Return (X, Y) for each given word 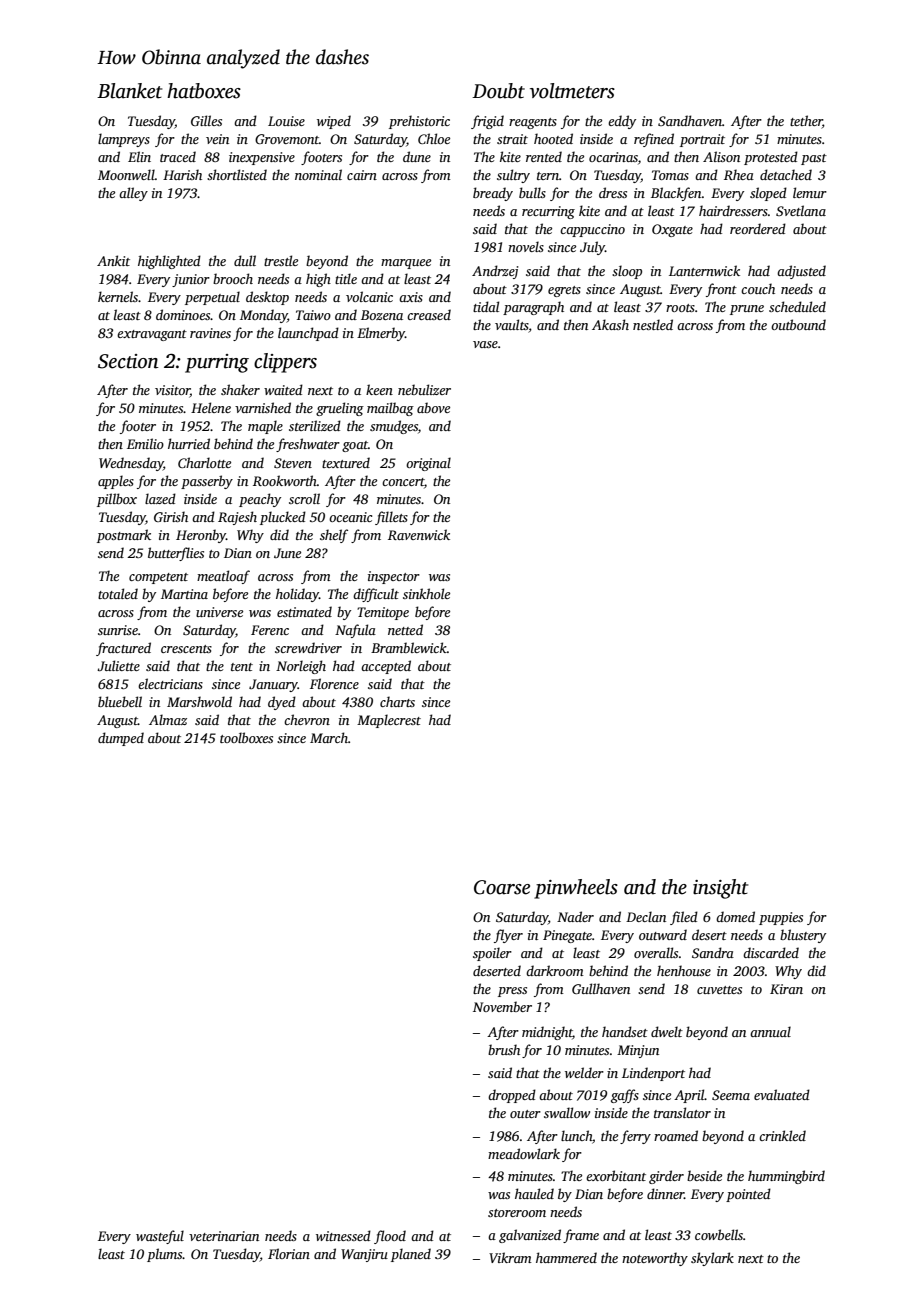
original (428, 464)
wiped (334, 122)
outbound (798, 324)
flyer (508, 936)
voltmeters (572, 91)
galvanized (530, 1236)
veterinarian (224, 1236)
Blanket (129, 91)
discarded (771, 952)
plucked (283, 518)
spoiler (492, 954)
